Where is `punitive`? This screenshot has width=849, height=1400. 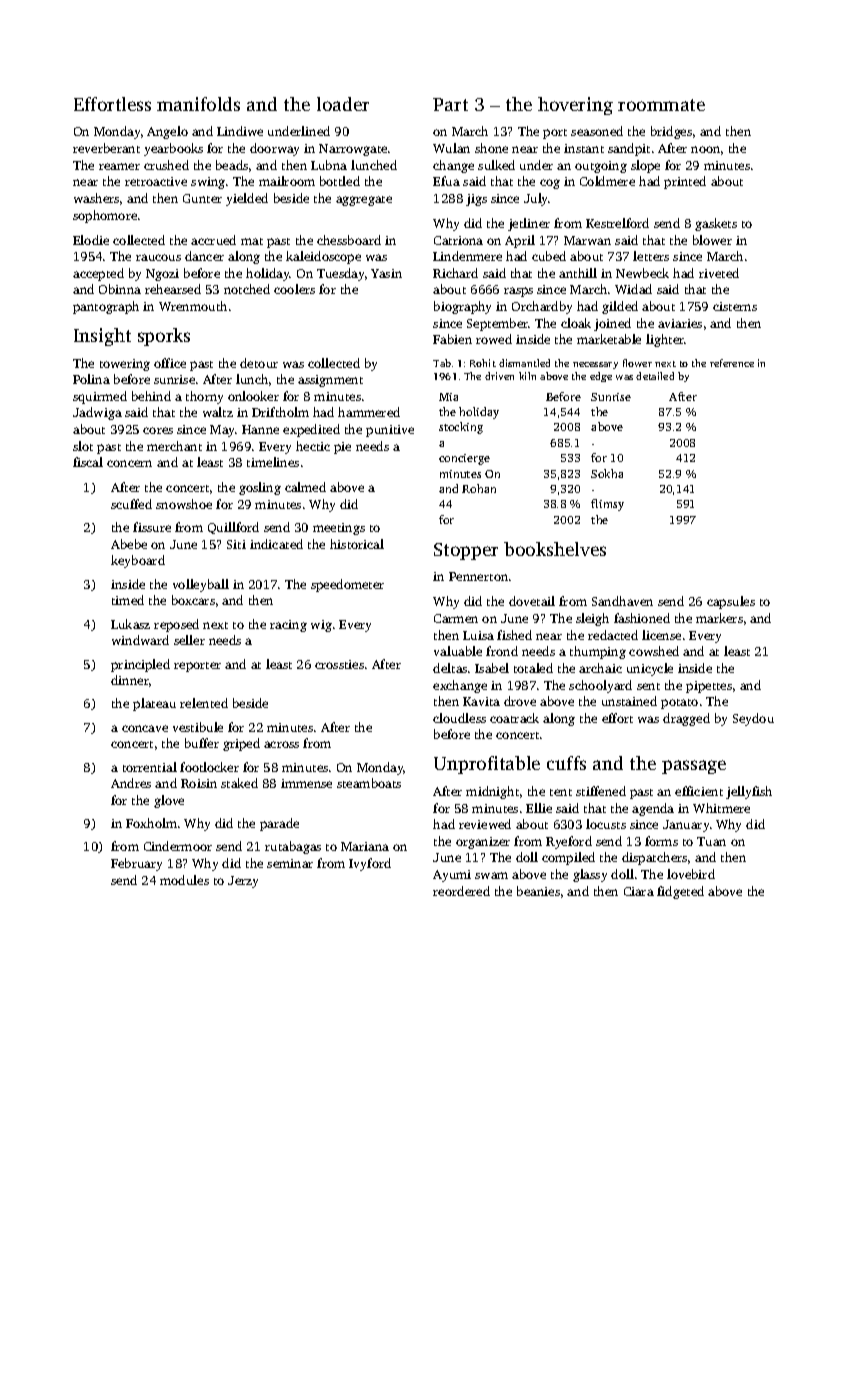 punitive is located at coordinates (390, 431).
